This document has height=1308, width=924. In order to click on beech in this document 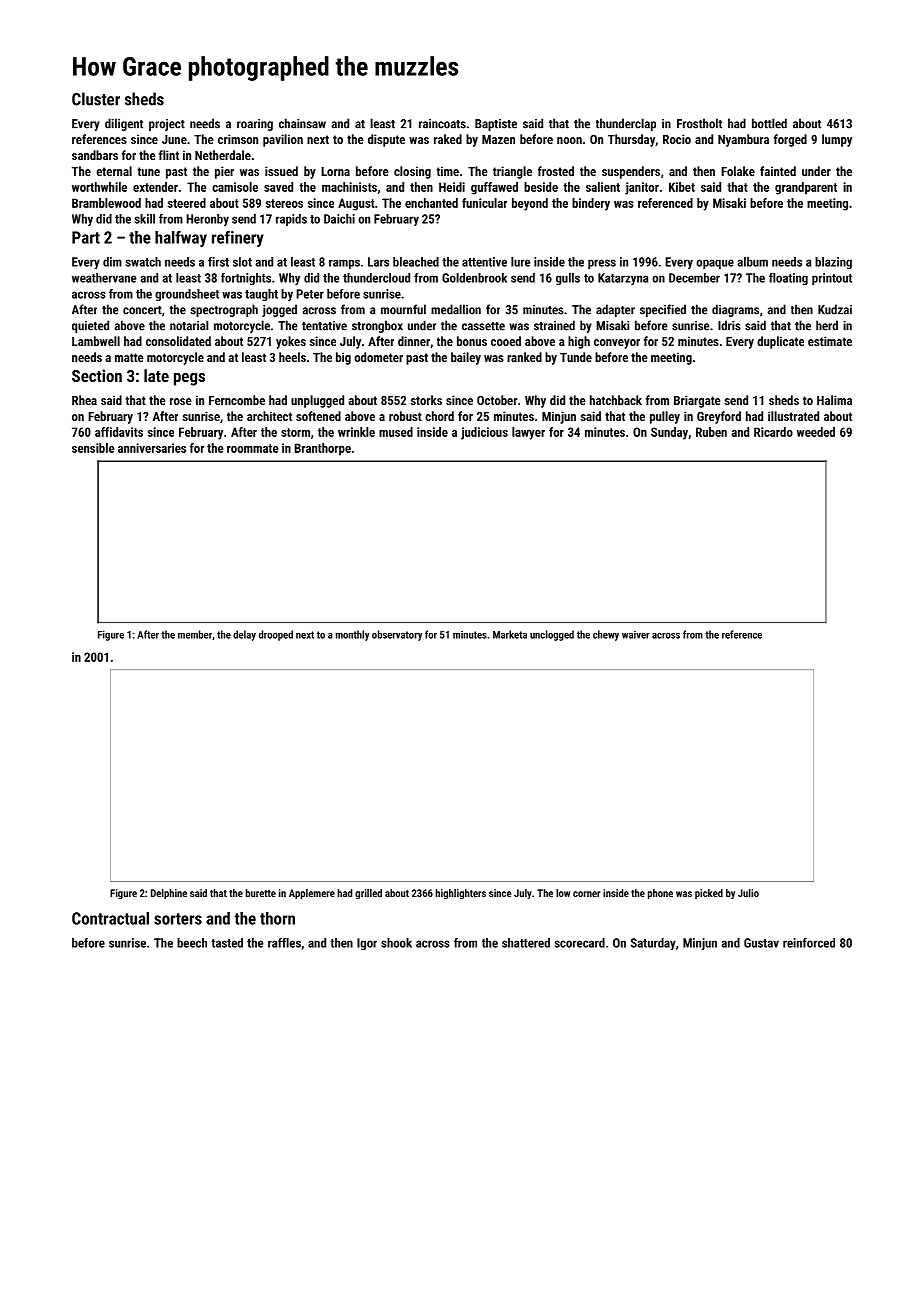, I will do `click(192, 943)`.
